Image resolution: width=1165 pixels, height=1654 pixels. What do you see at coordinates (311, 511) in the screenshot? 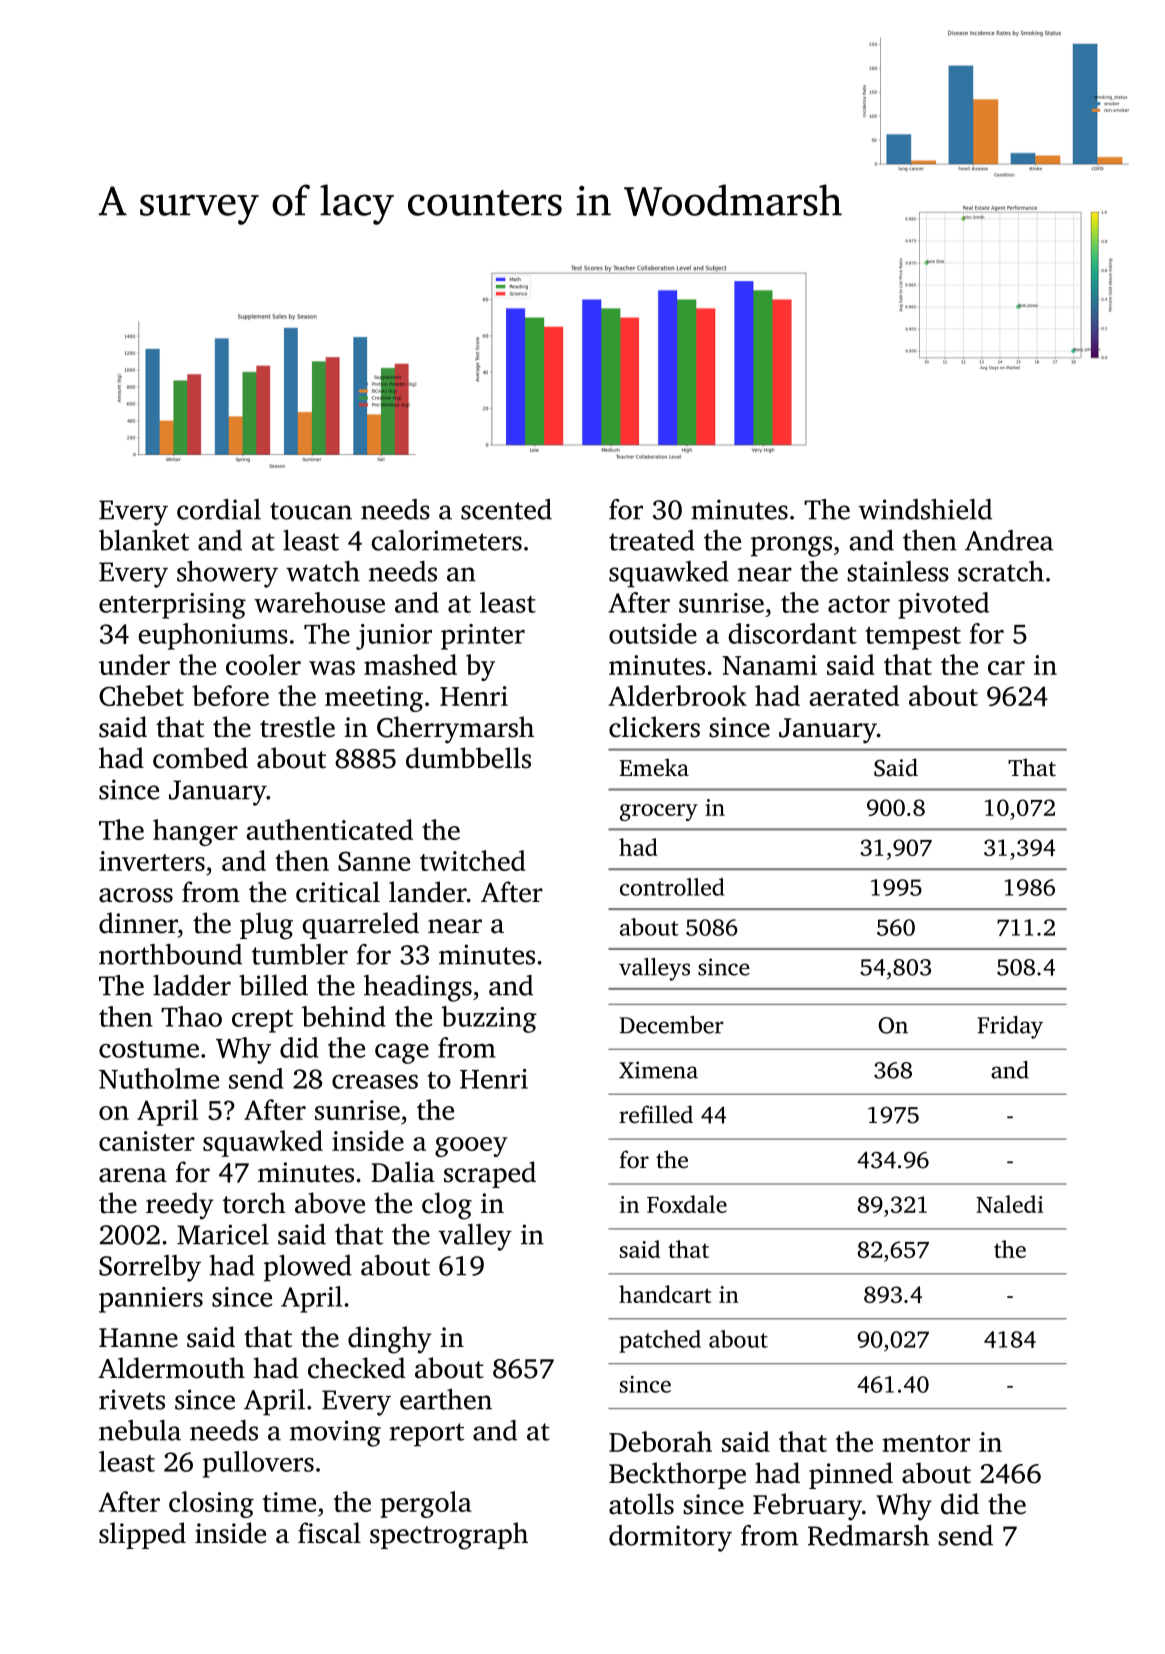
I see `toucan` at bounding box center [311, 511].
